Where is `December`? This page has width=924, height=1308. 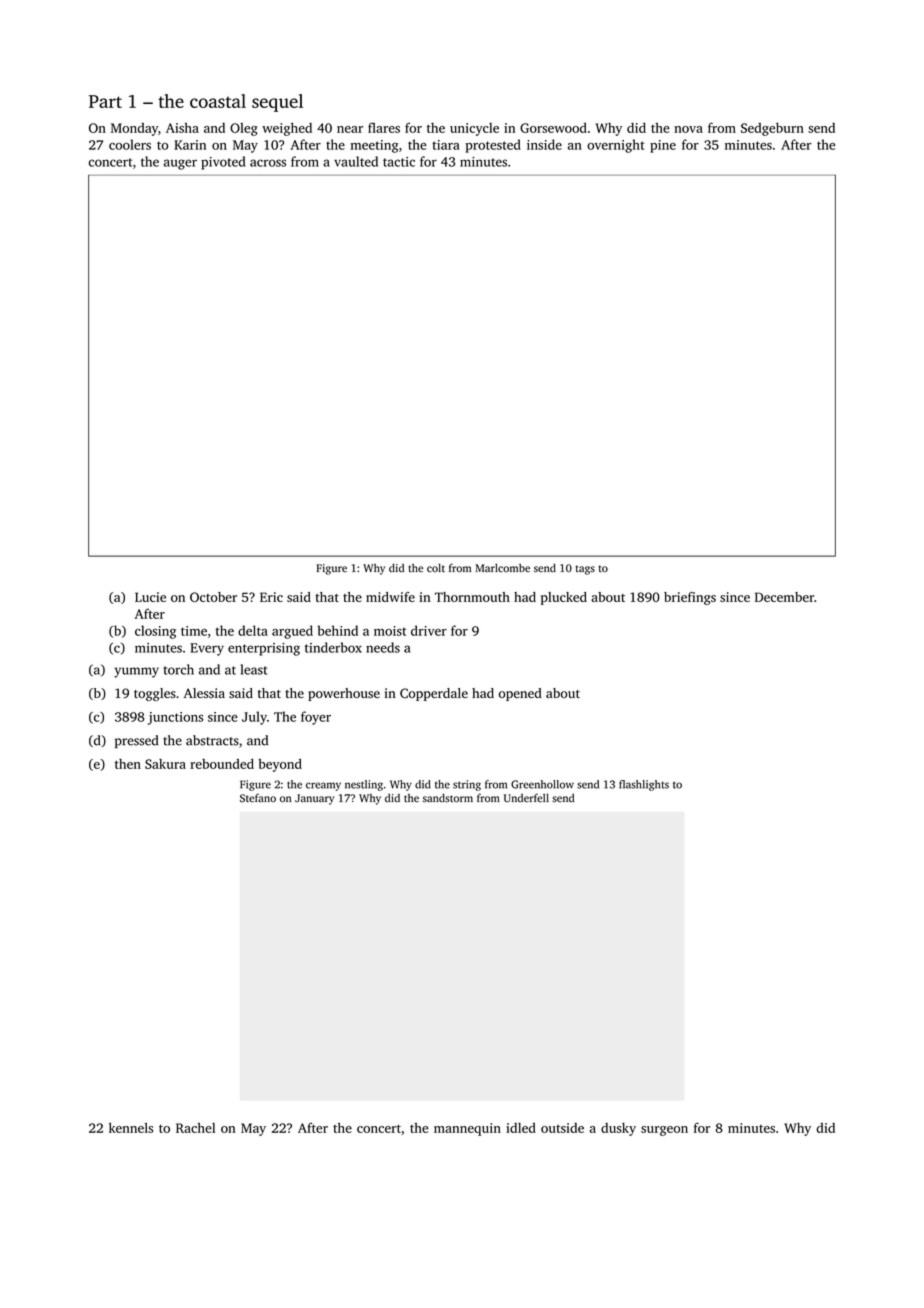 December is located at coordinates (784, 597).
